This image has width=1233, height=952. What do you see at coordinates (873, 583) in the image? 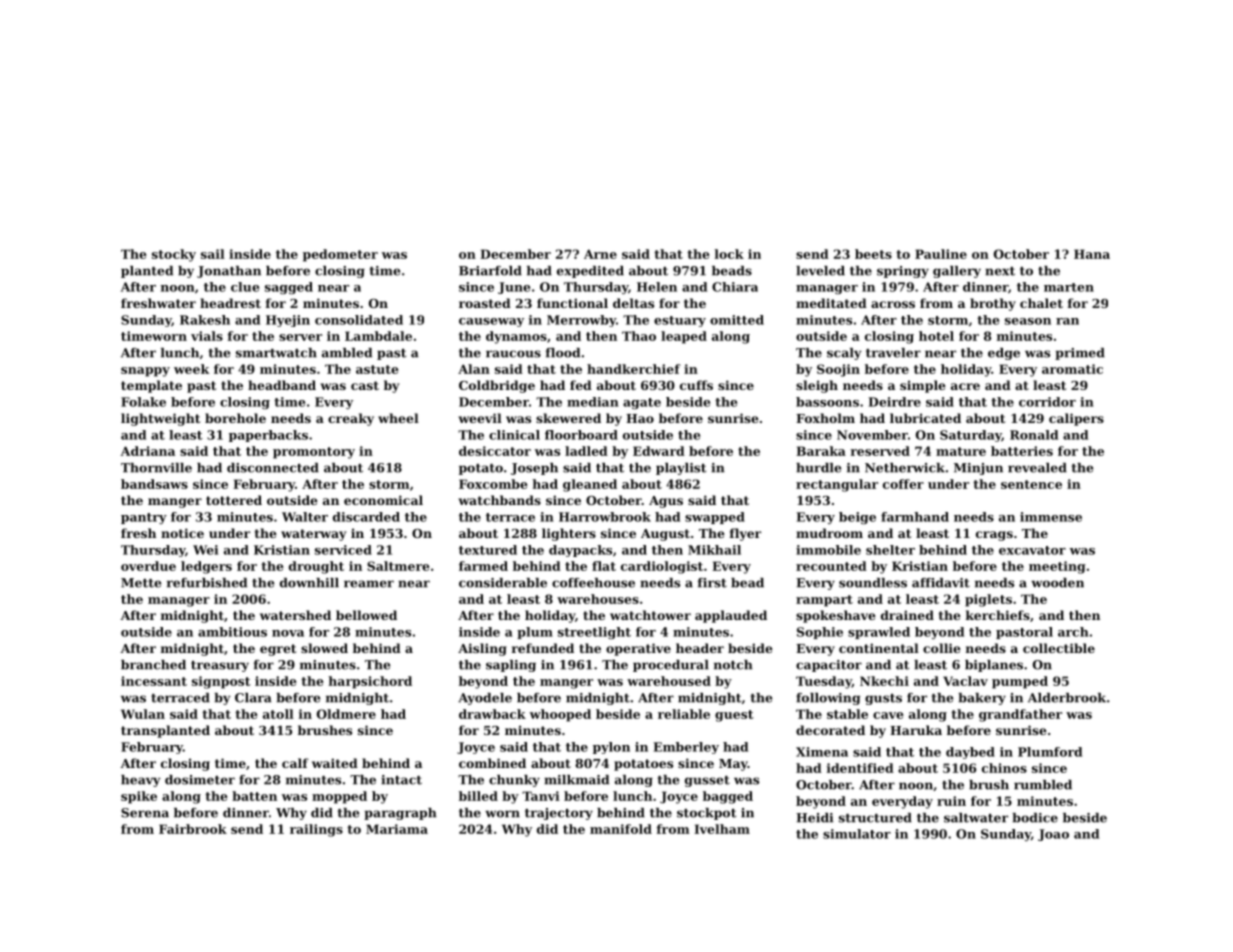
I see `soundless` at bounding box center [873, 583].
